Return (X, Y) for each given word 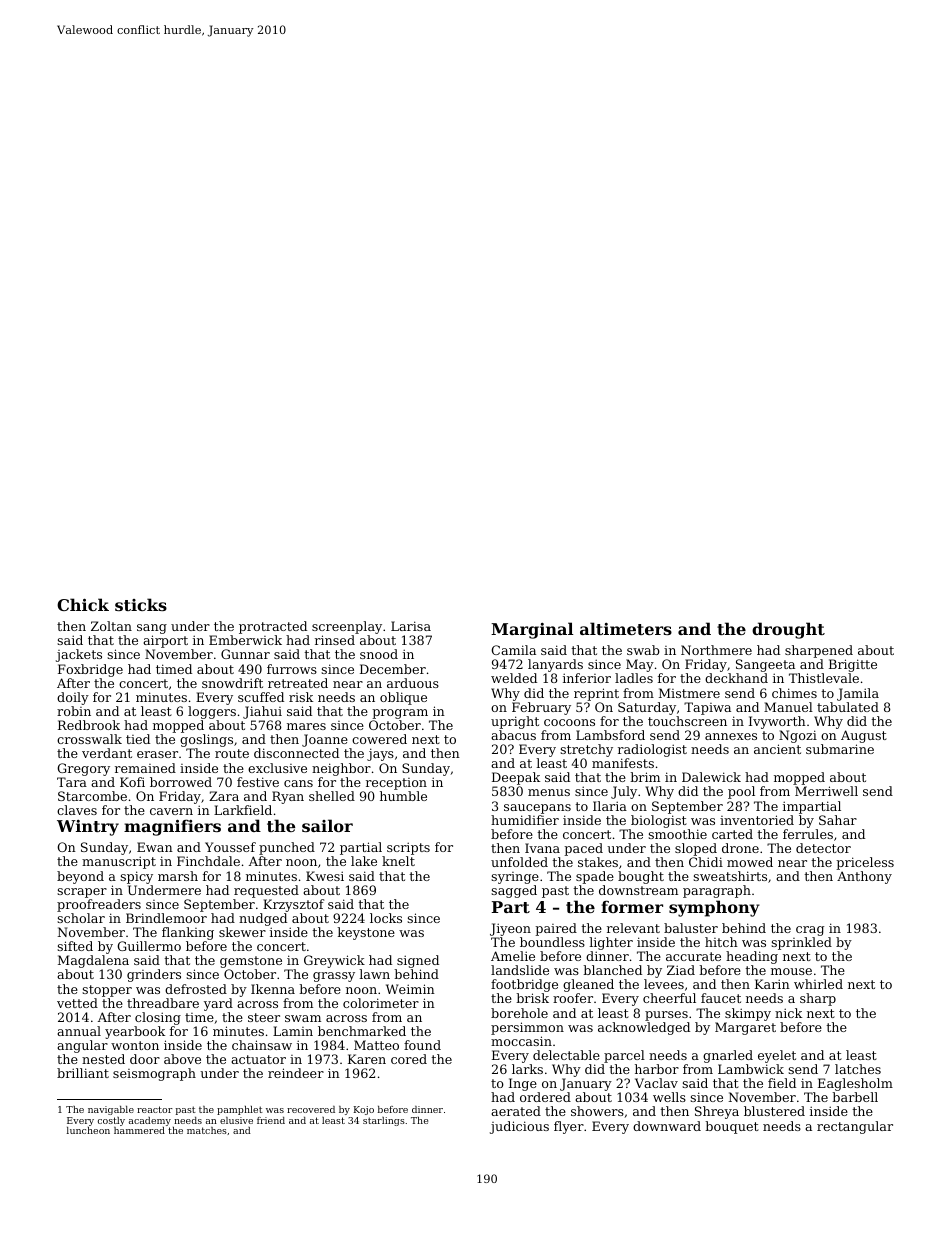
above (182, 1059)
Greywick (334, 961)
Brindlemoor (166, 918)
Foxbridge (90, 670)
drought (788, 630)
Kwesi (325, 876)
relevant (633, 928)
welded (514, 678)
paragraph (717, 891)
